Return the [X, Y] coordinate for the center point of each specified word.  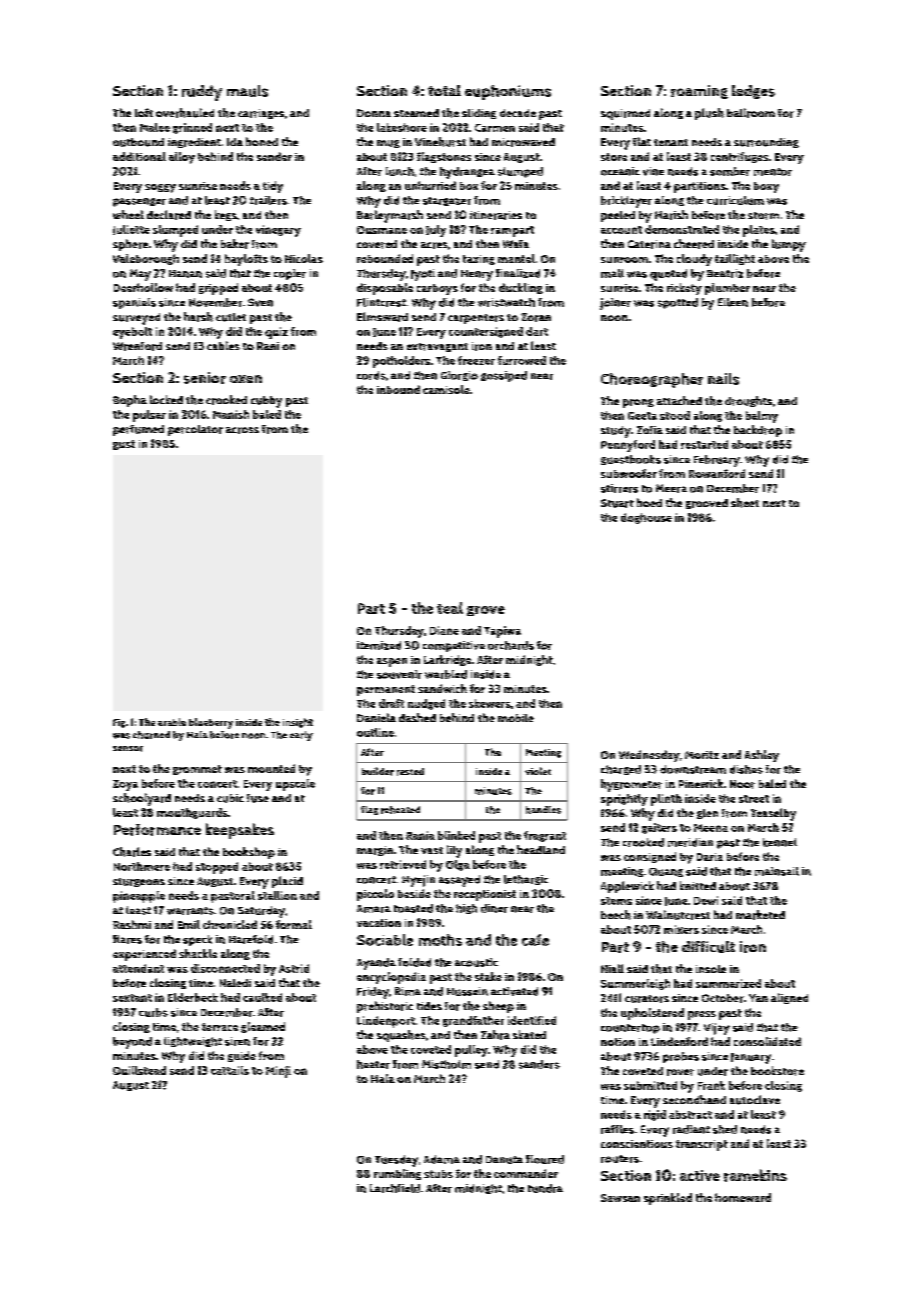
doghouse [646, 518]
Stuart [617, 503]
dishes [746, 769]
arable [172, 722]
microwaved [523, 142]
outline [375, 732]
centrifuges [739, 157]
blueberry [211, 723]
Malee [155, 127]
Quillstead [139, 1070]
